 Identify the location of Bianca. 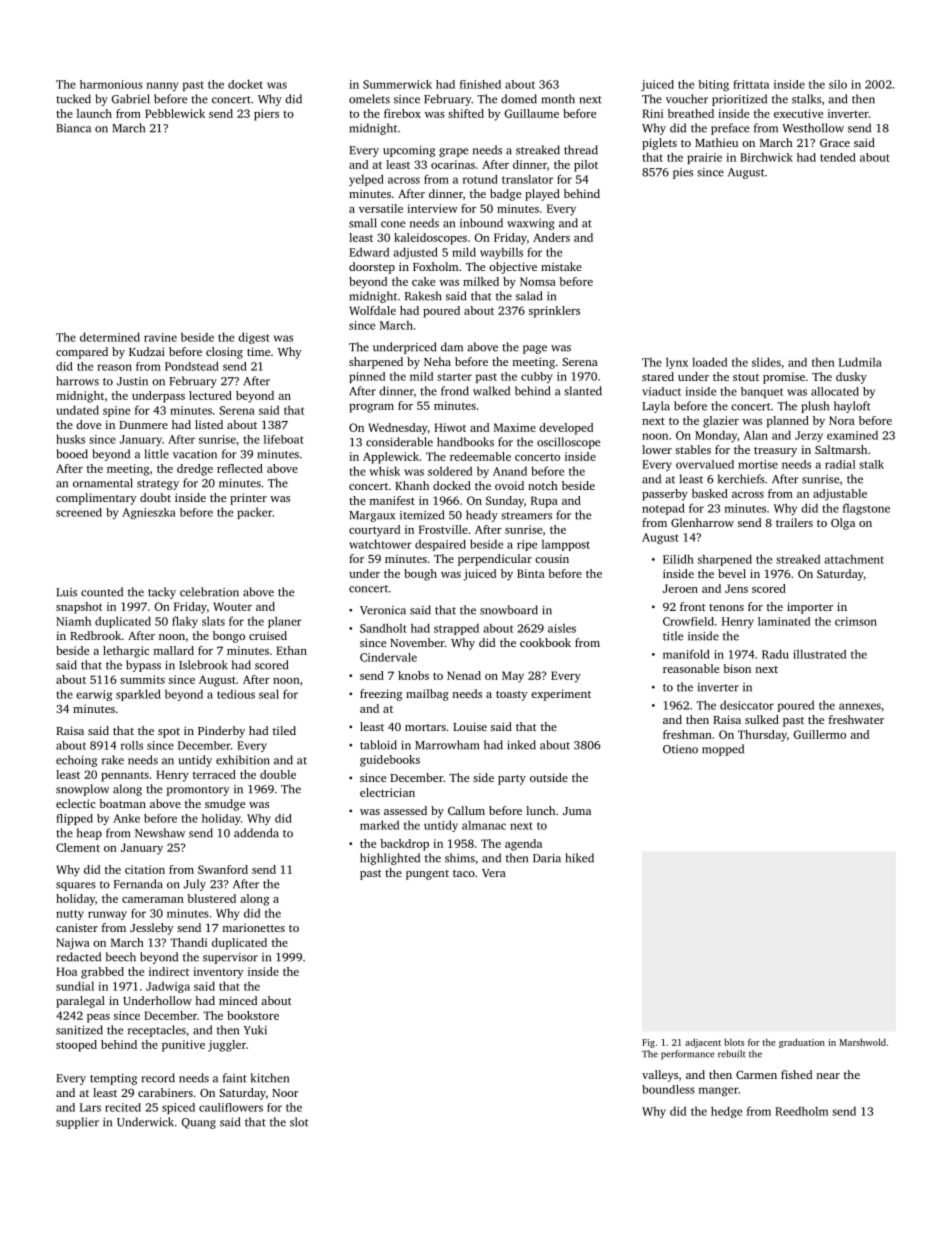
(73, 128).
